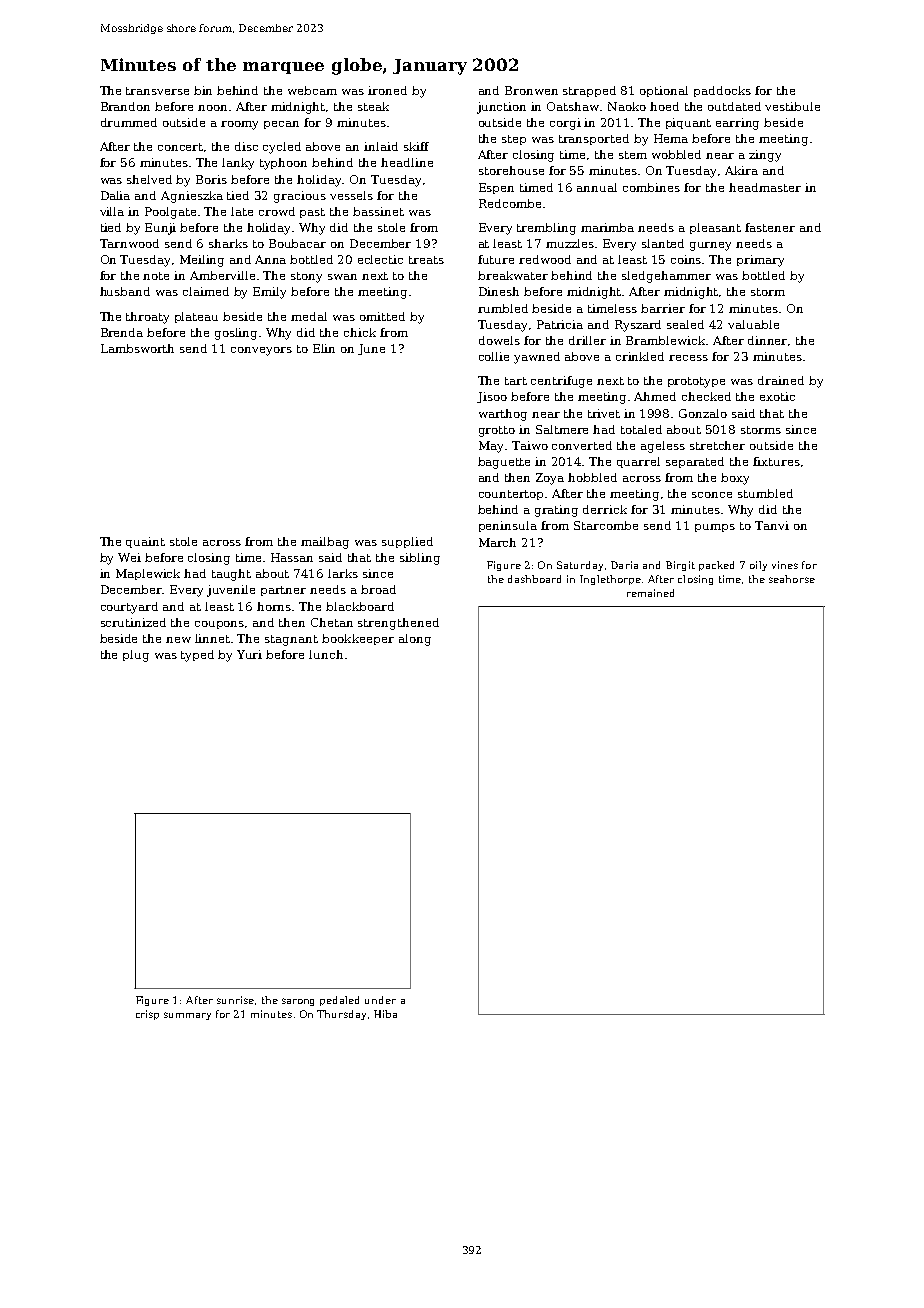  I want to click on crisp, so click(147, 1015).
